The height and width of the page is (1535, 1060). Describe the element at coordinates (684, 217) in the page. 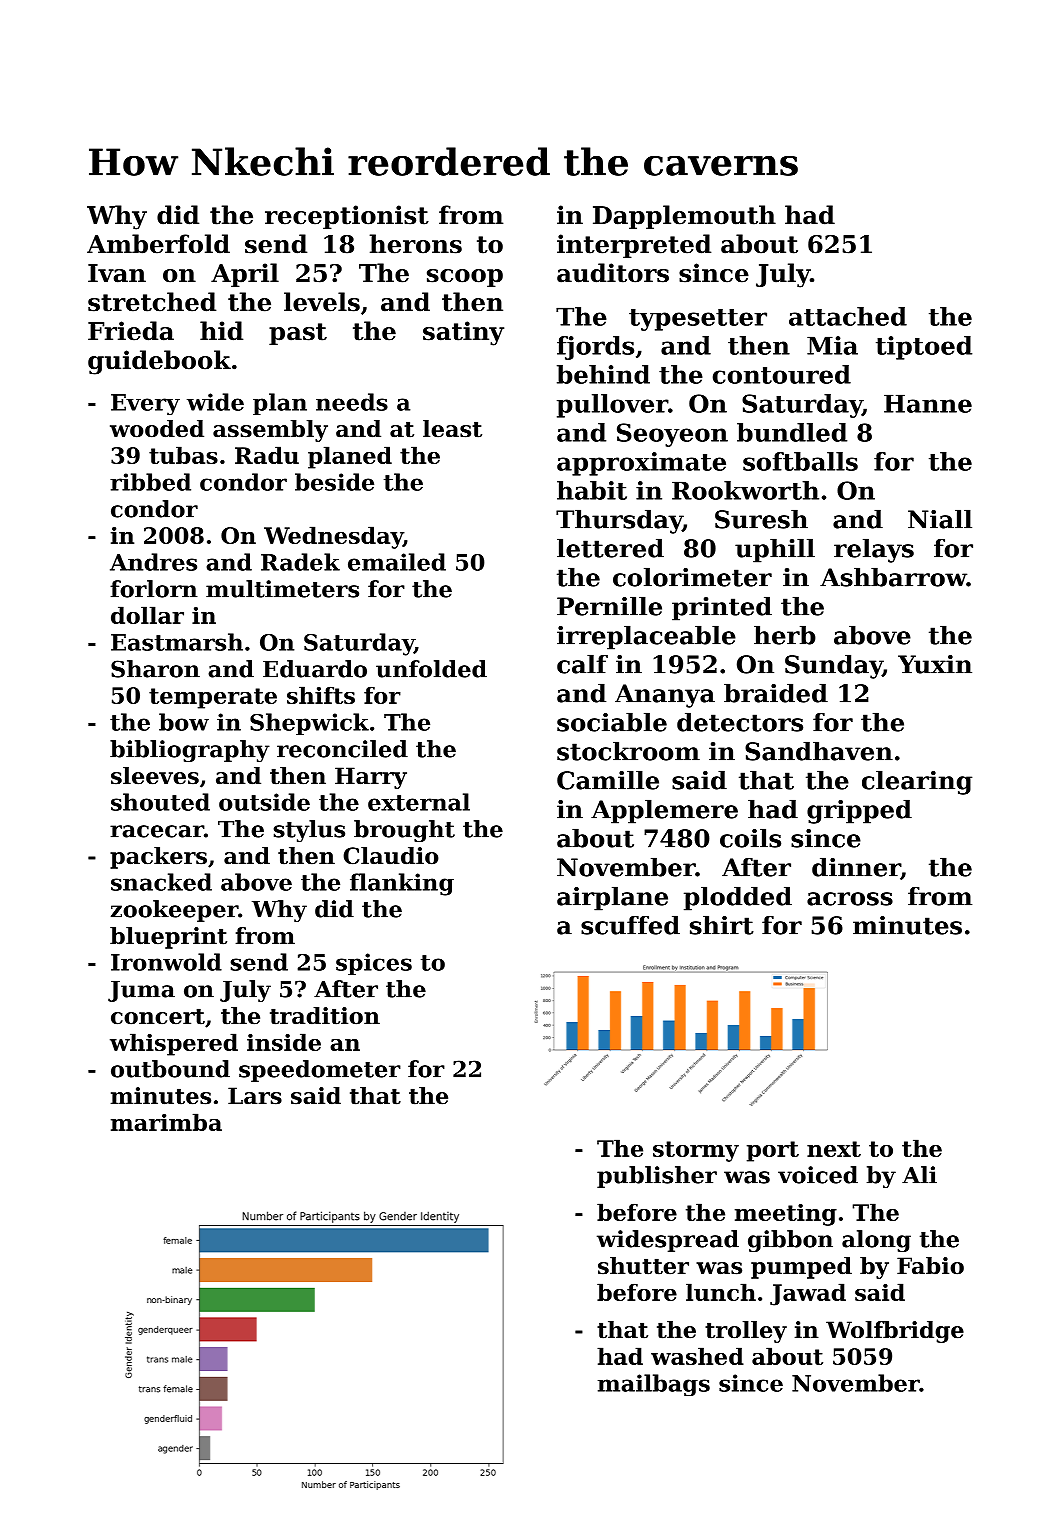

I see `Dapplemouth` at that location.
